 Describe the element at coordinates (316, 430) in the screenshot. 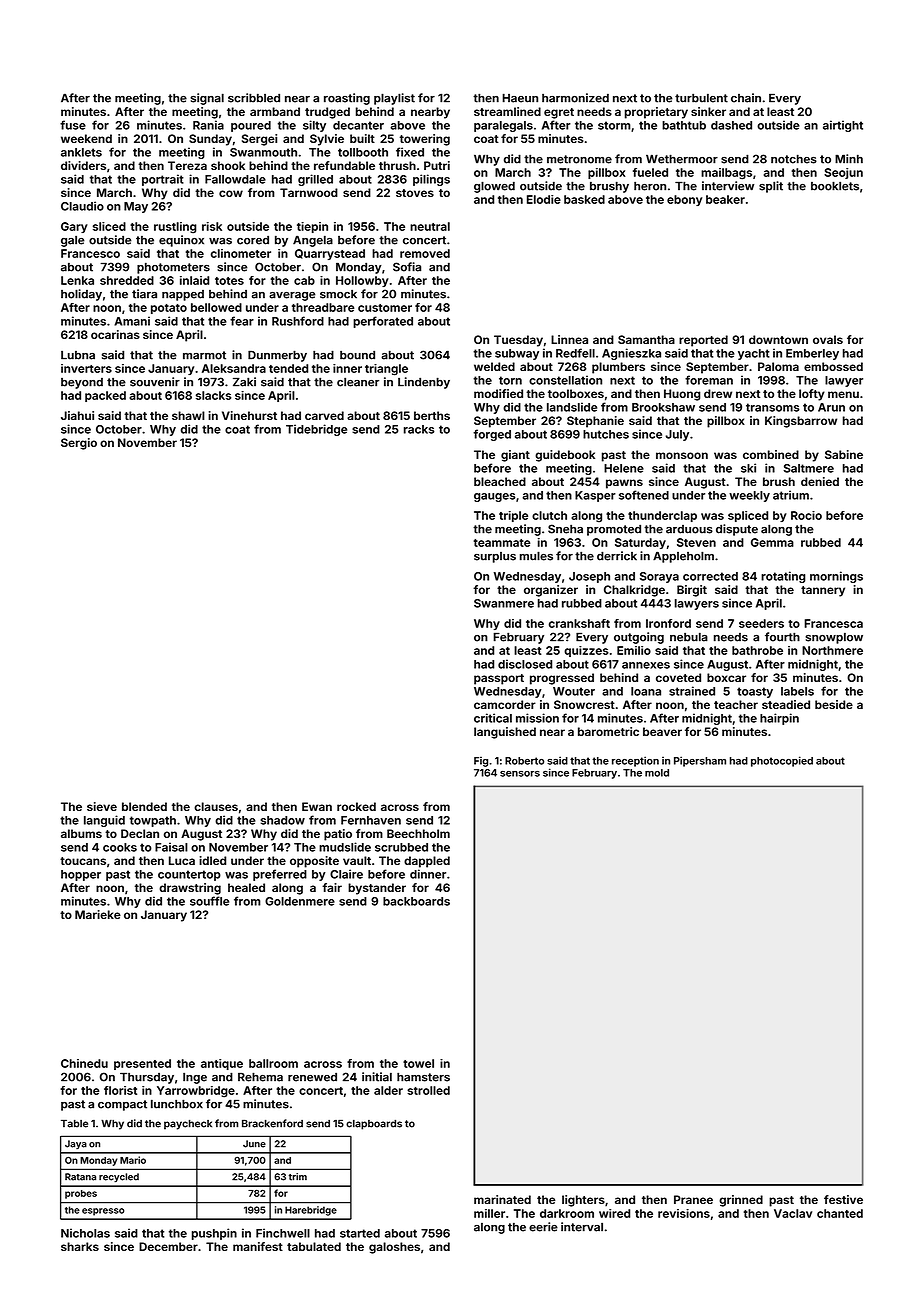

I see `Tidebridge` at that location.
